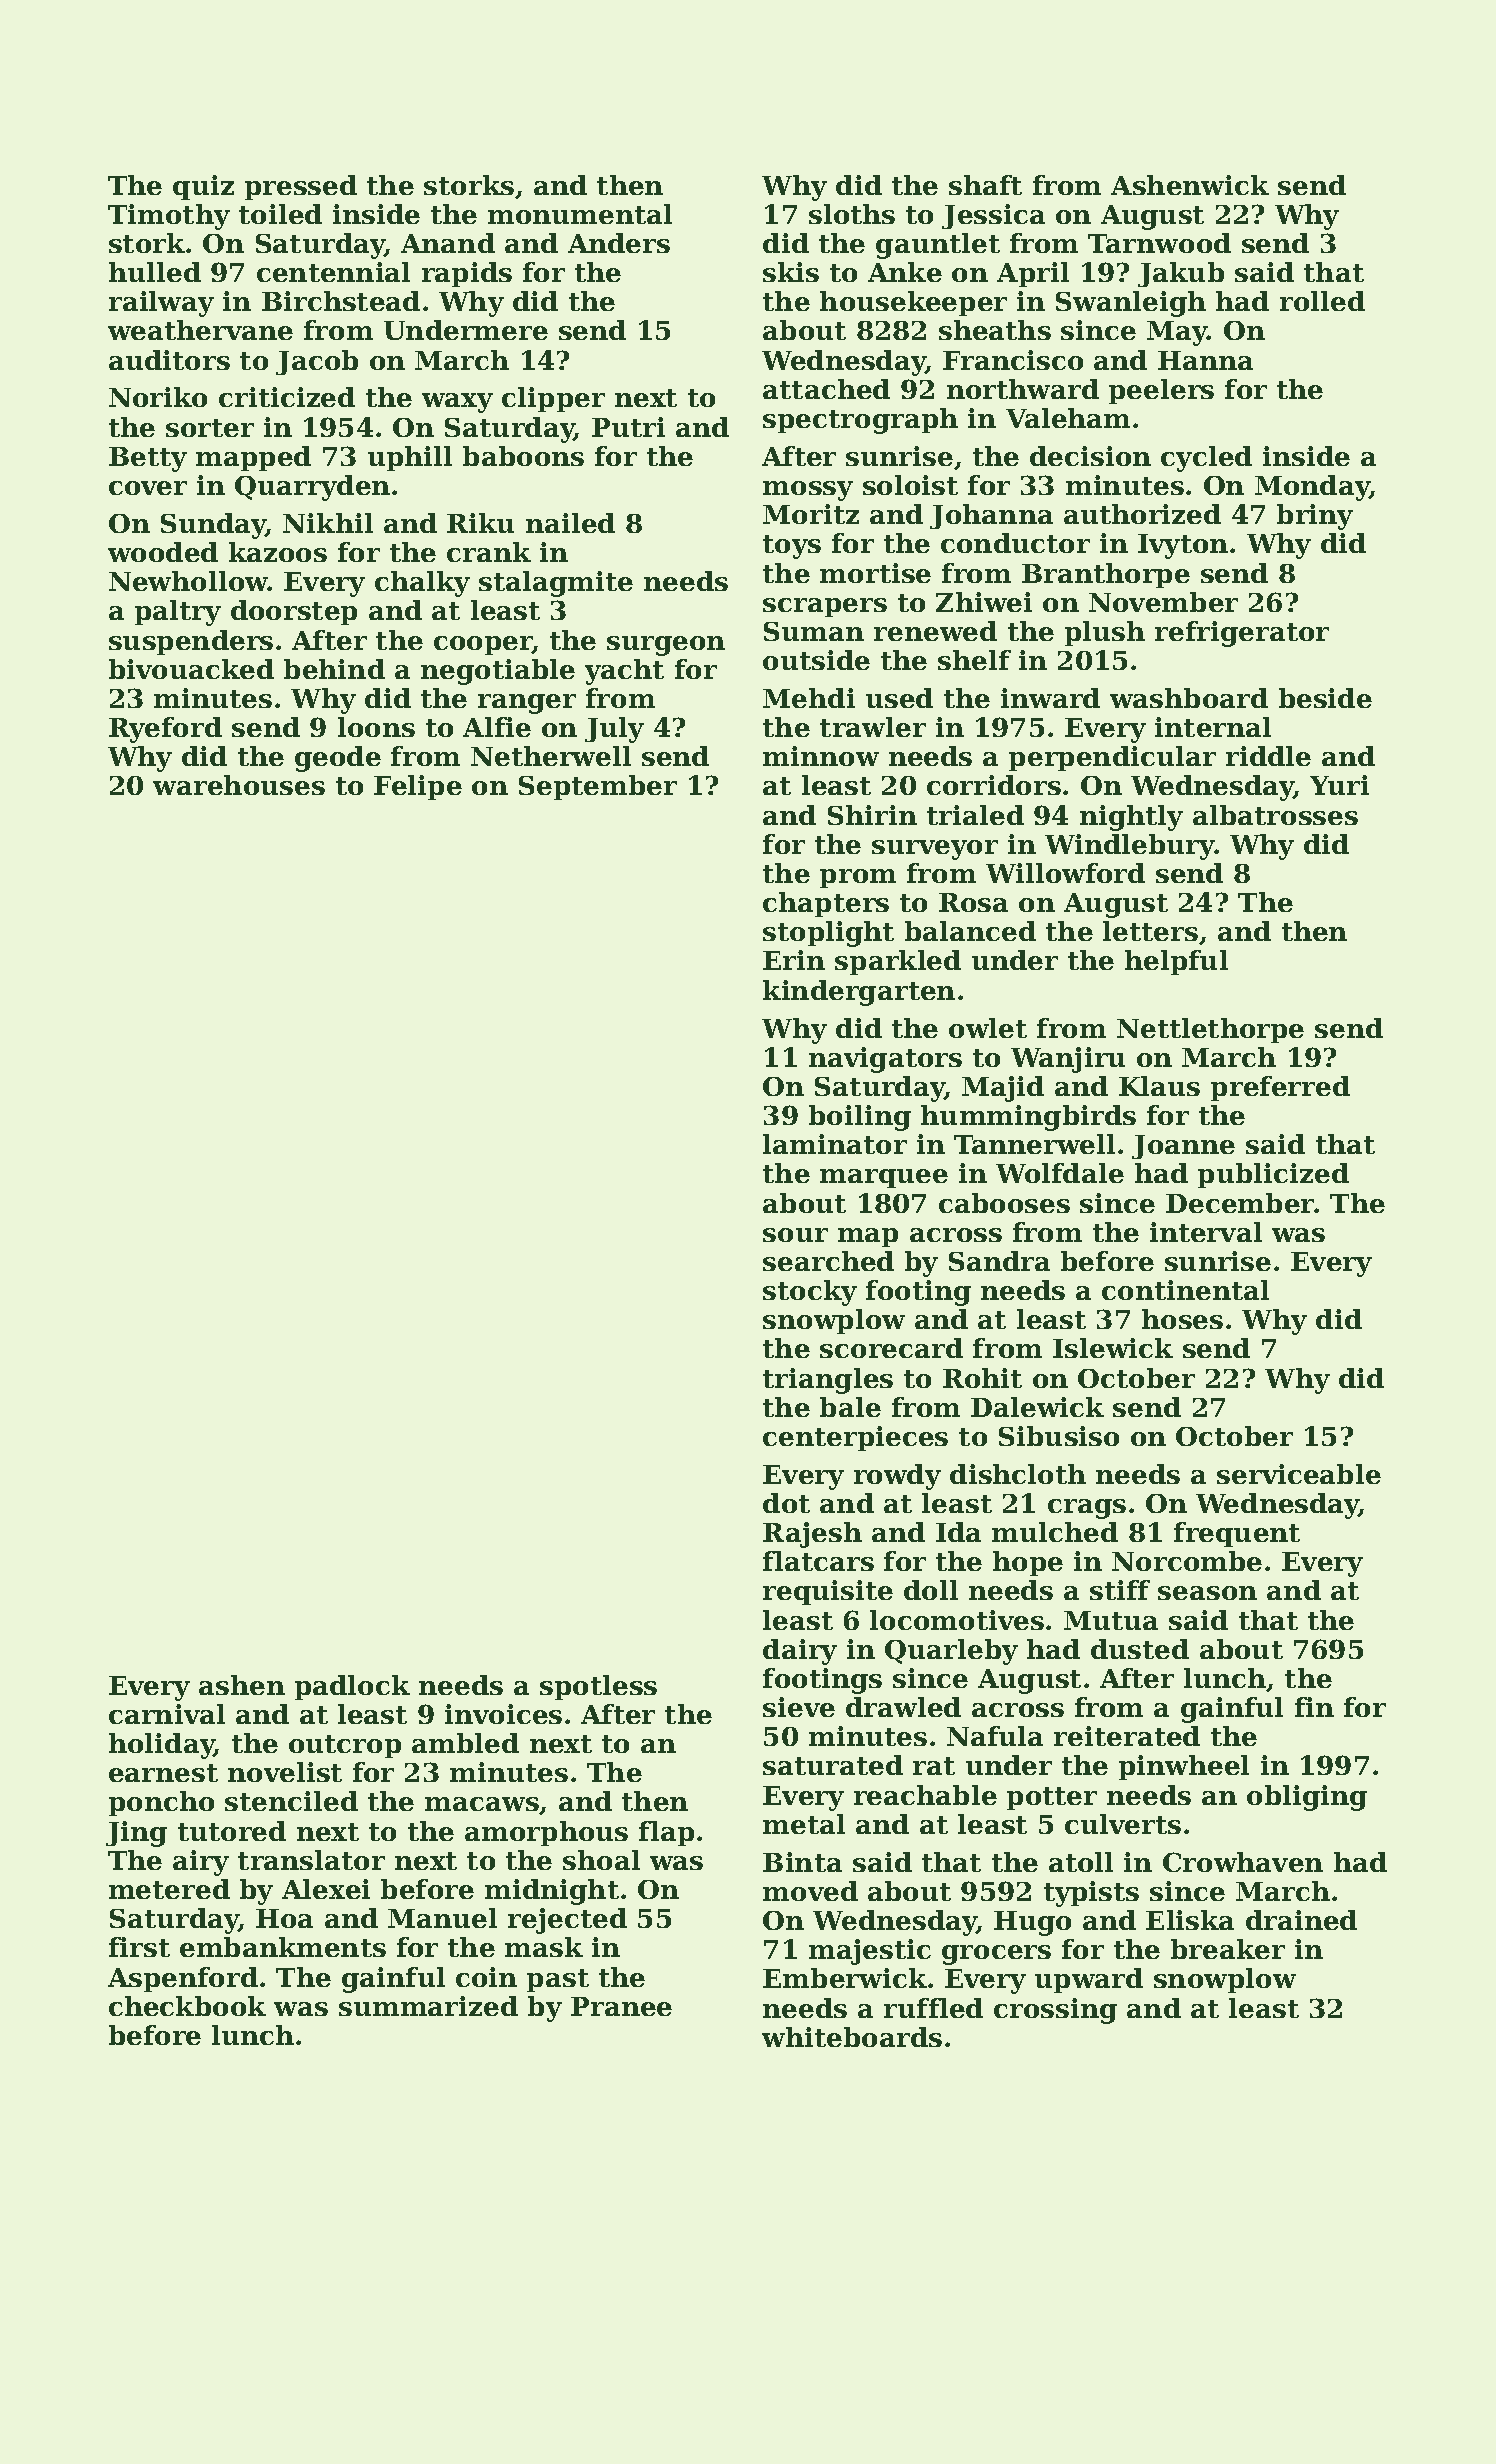 Image resolution: width=1496 pixels, height=2464 pixels. I want to click on reachable, so click(925, 1795).
